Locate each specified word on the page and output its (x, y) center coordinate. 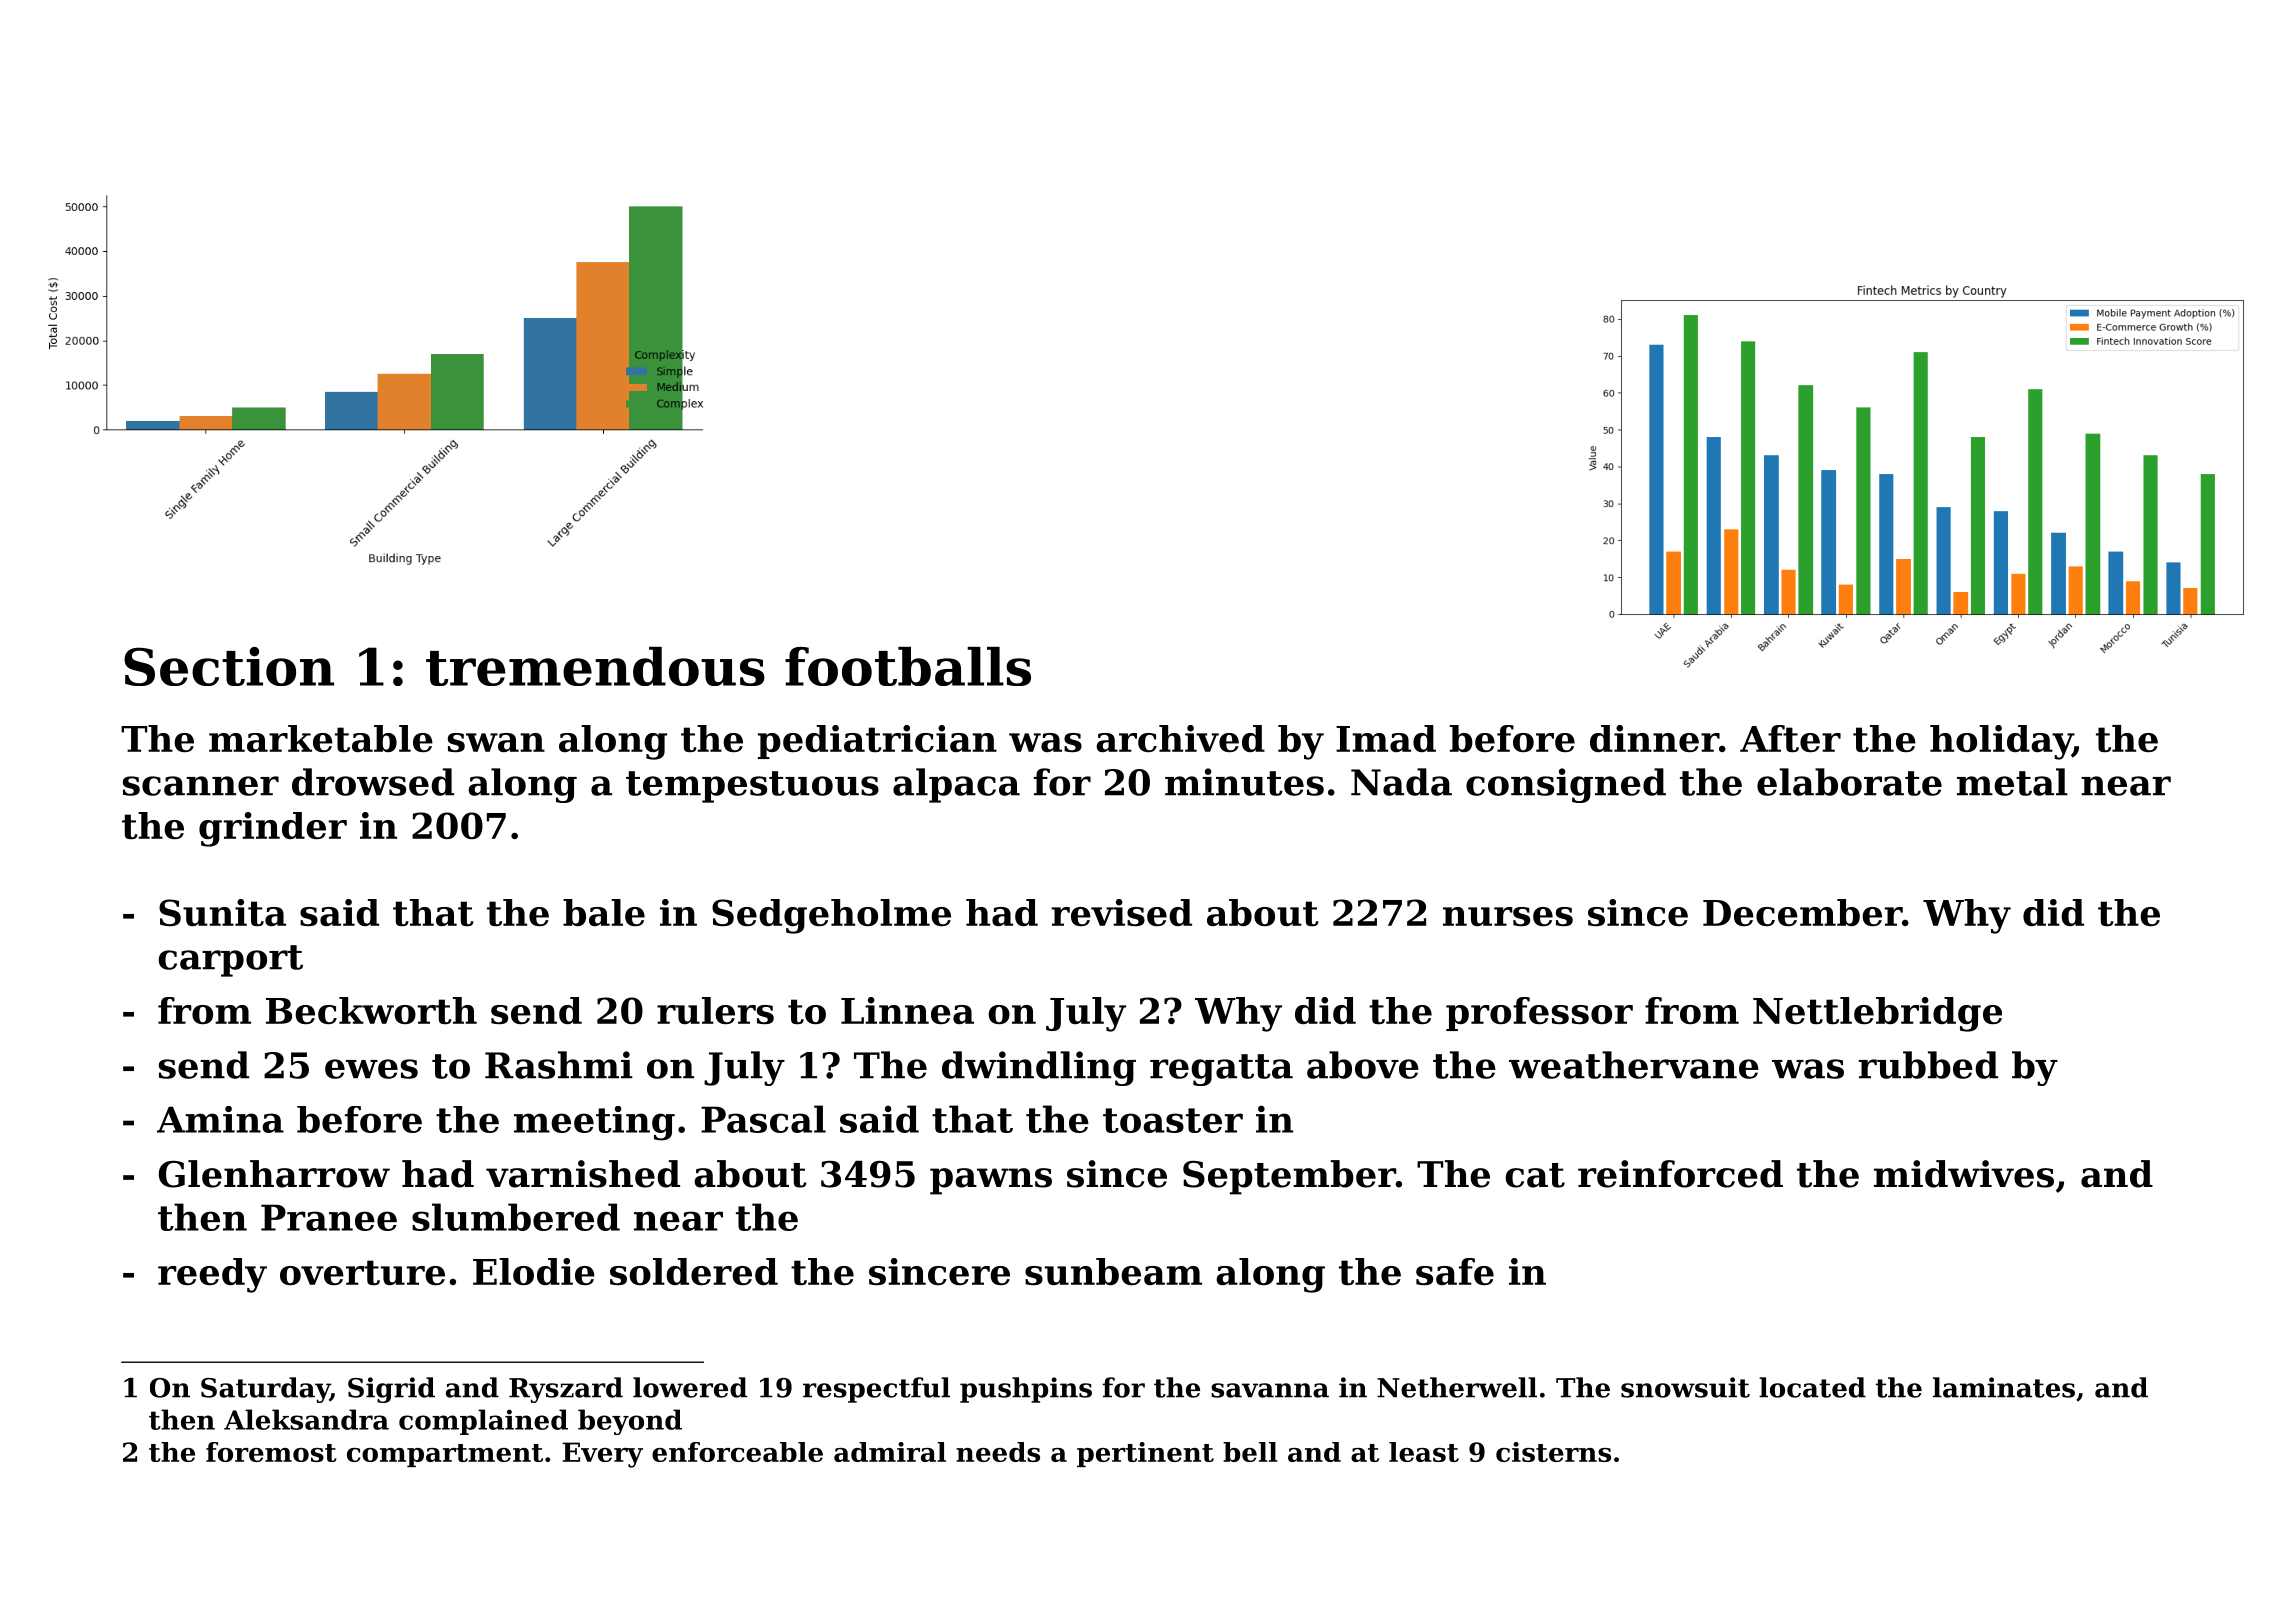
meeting (594, 1123)
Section (229, 666)
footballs (908, 666)
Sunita (222, 912)
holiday (2001, 742)
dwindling (1039, 1068)
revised (1122, 912)
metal (2012, 782)
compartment (445, 1455)
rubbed (1928, 1065)
